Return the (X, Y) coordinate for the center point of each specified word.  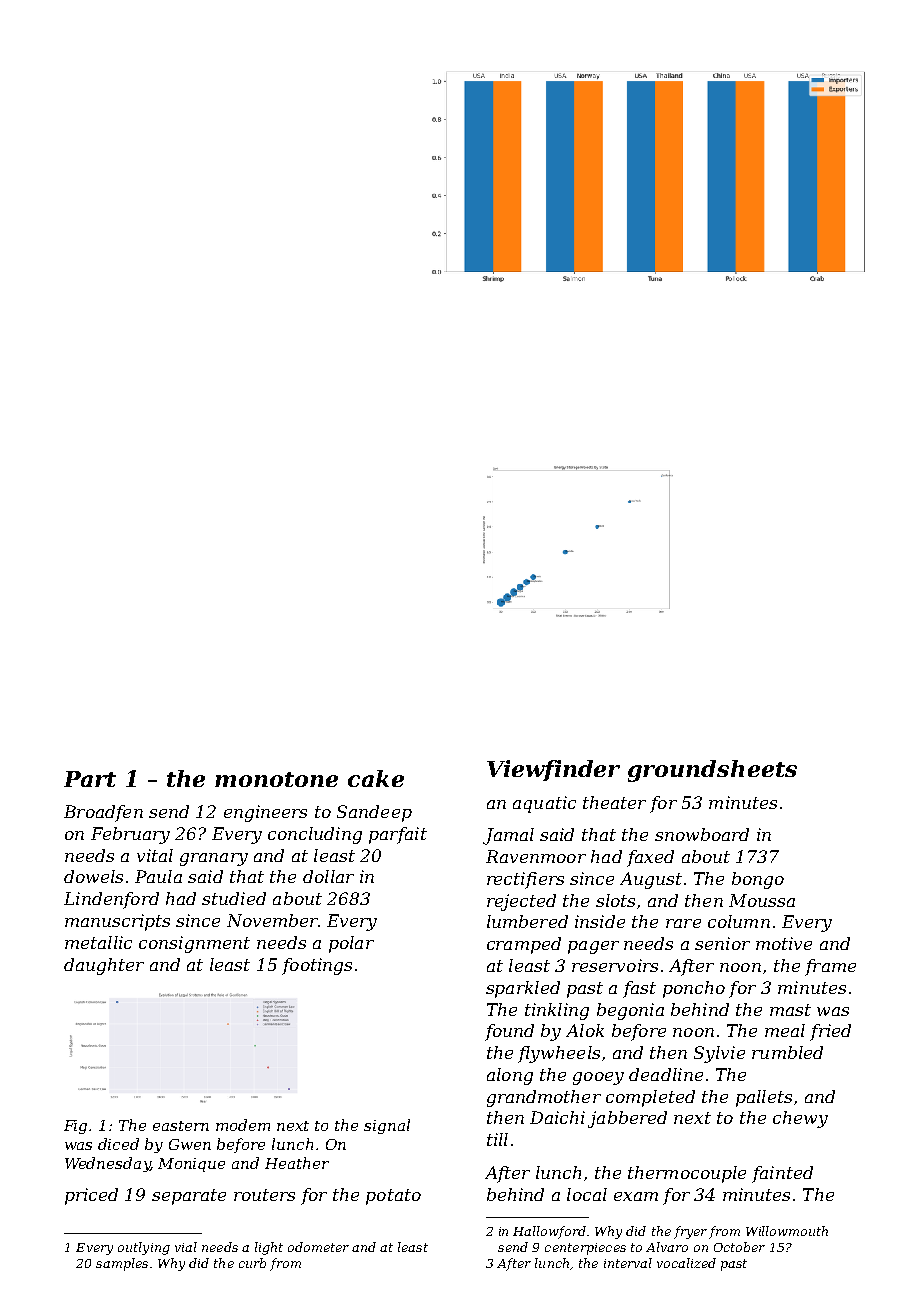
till (497, 1139)
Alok (585, 1030)
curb (252, 1263)
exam (636, 1196)
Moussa (762, 900)
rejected (521, 902)
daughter (104, 966)
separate (189, 1197)
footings (317, 966)
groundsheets (712, 771)
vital (155, 855)
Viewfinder (553, 770)
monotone (276, 779)
